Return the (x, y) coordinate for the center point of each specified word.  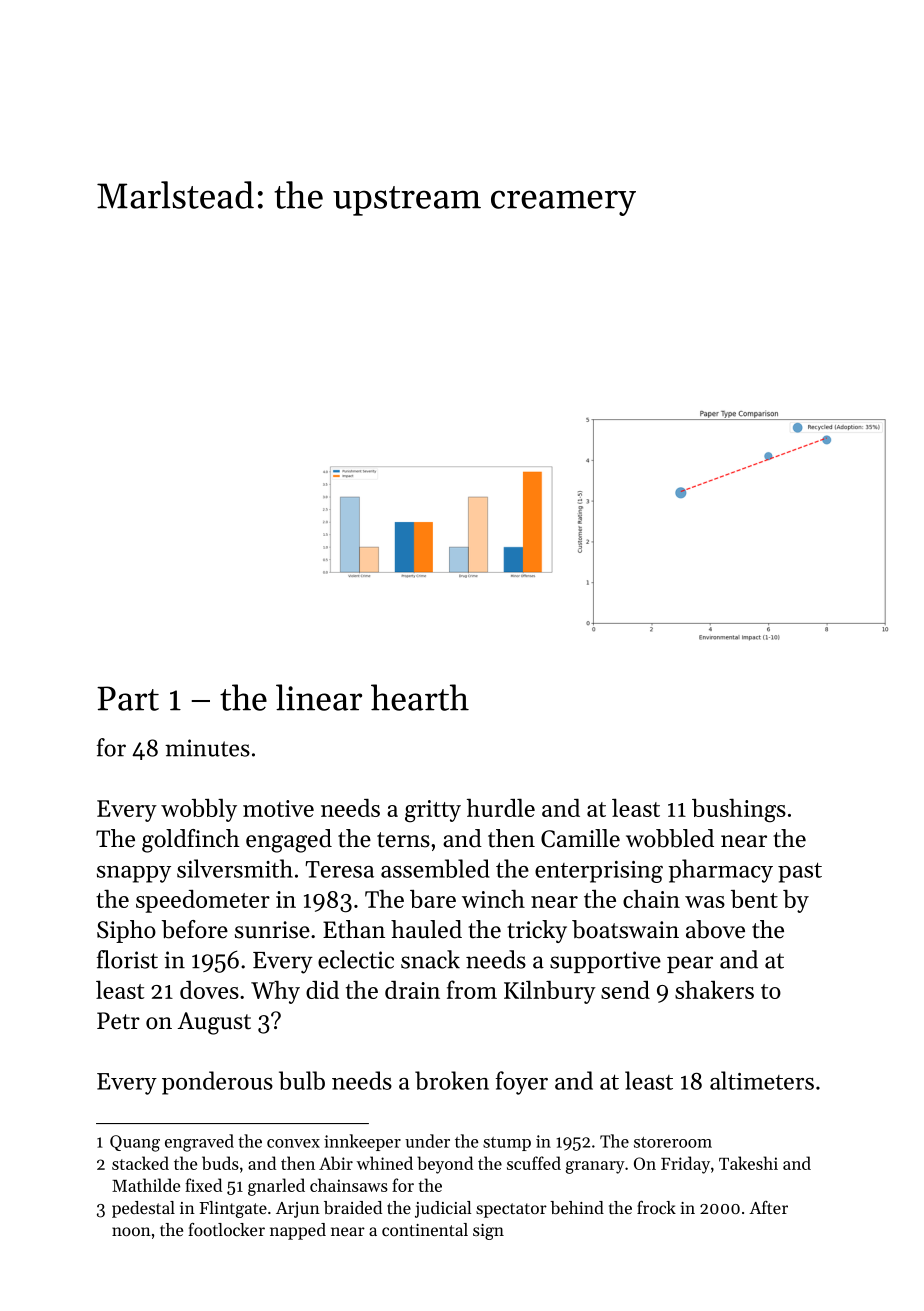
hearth (420, 697)
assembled (435, 868)
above (715, 929)
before (195, 929)
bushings (739, 810)
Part (128, 698)
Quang (135, 1143)
